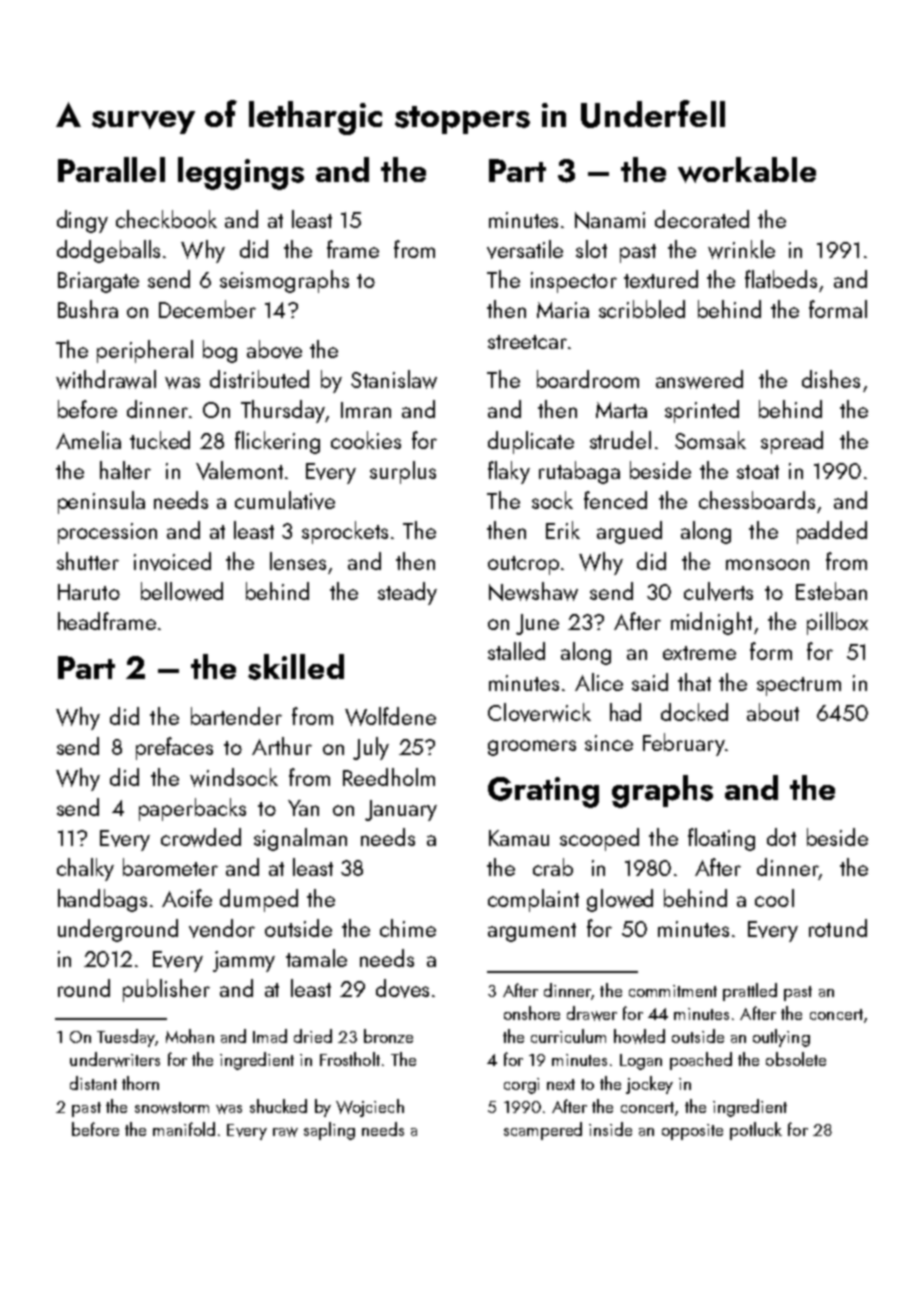 The image size is (924, 1311). I want to click on flaky, so click(509, 472).
